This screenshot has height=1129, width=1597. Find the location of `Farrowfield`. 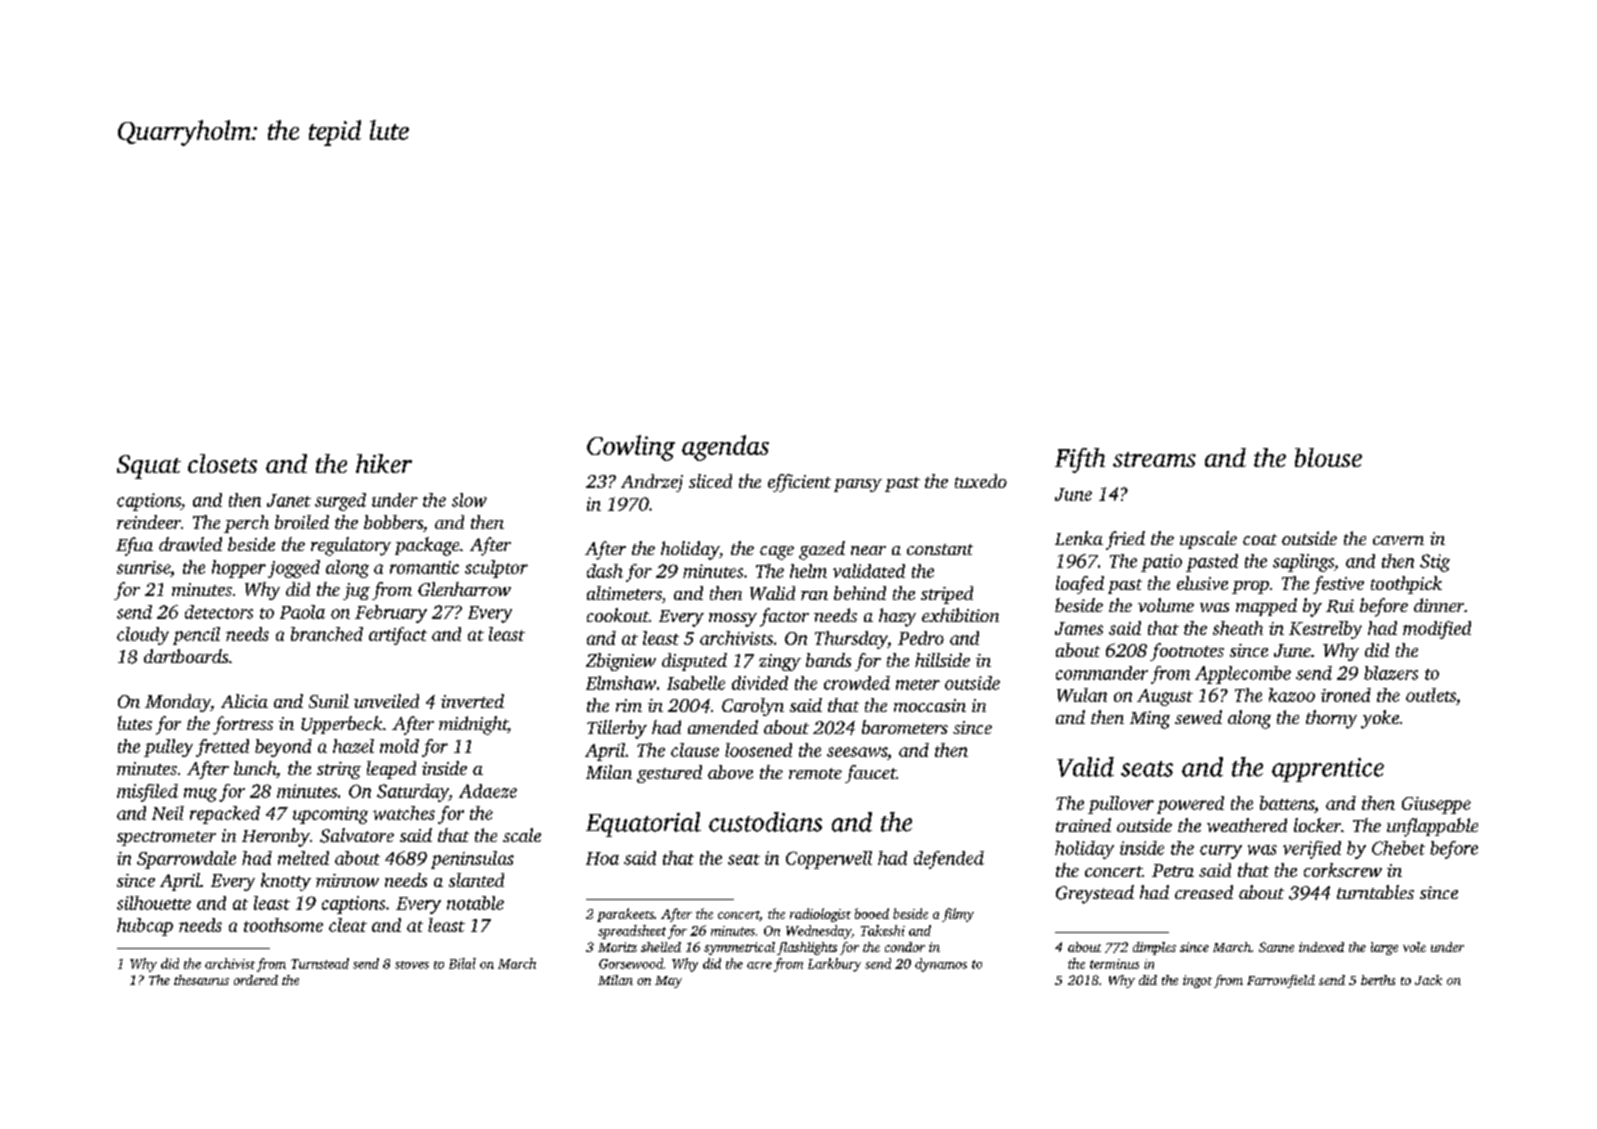

Farrowfield is located at coordinates (1281, 981).
